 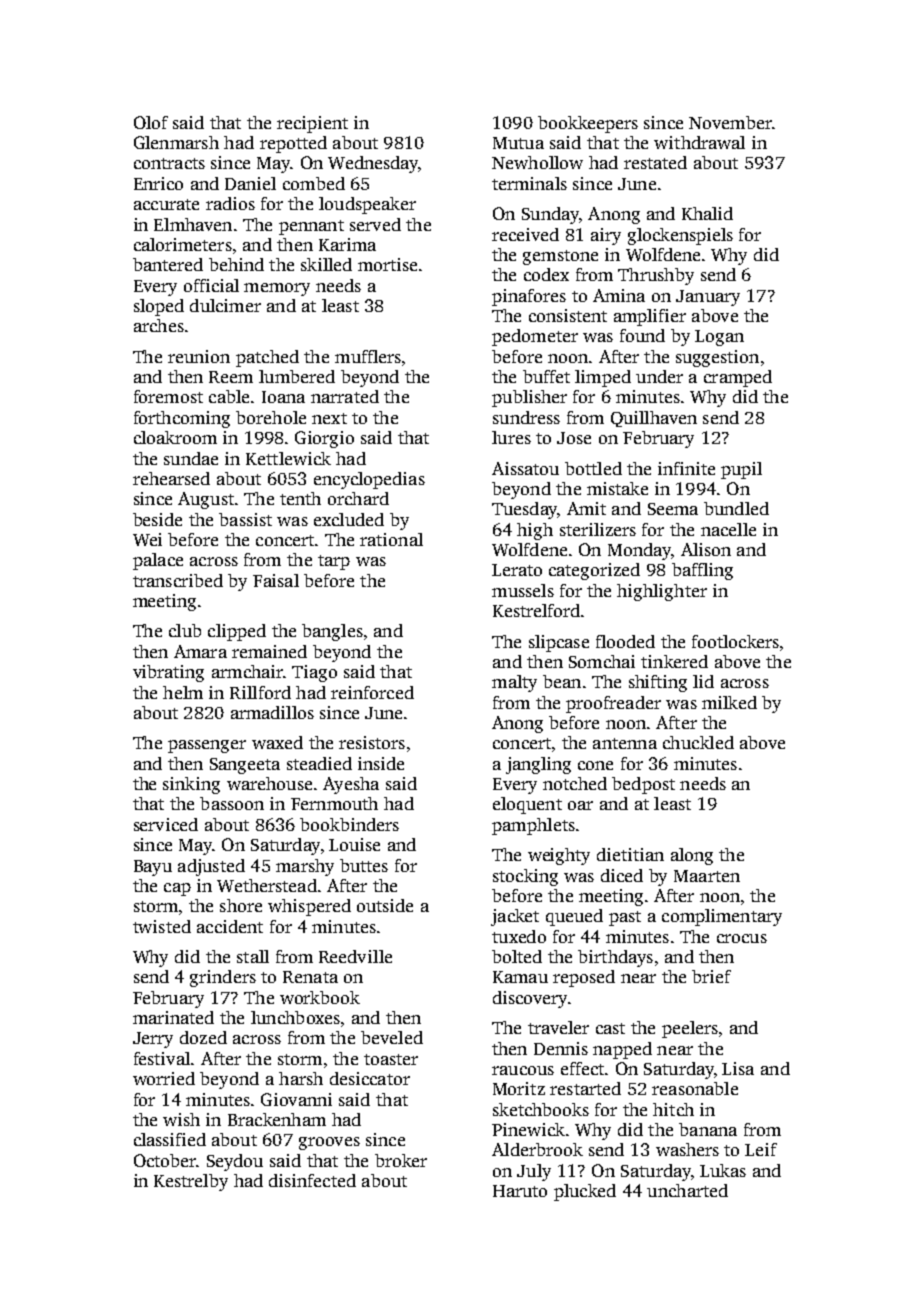 I want to click on inside, so click(x=381, y=763).
